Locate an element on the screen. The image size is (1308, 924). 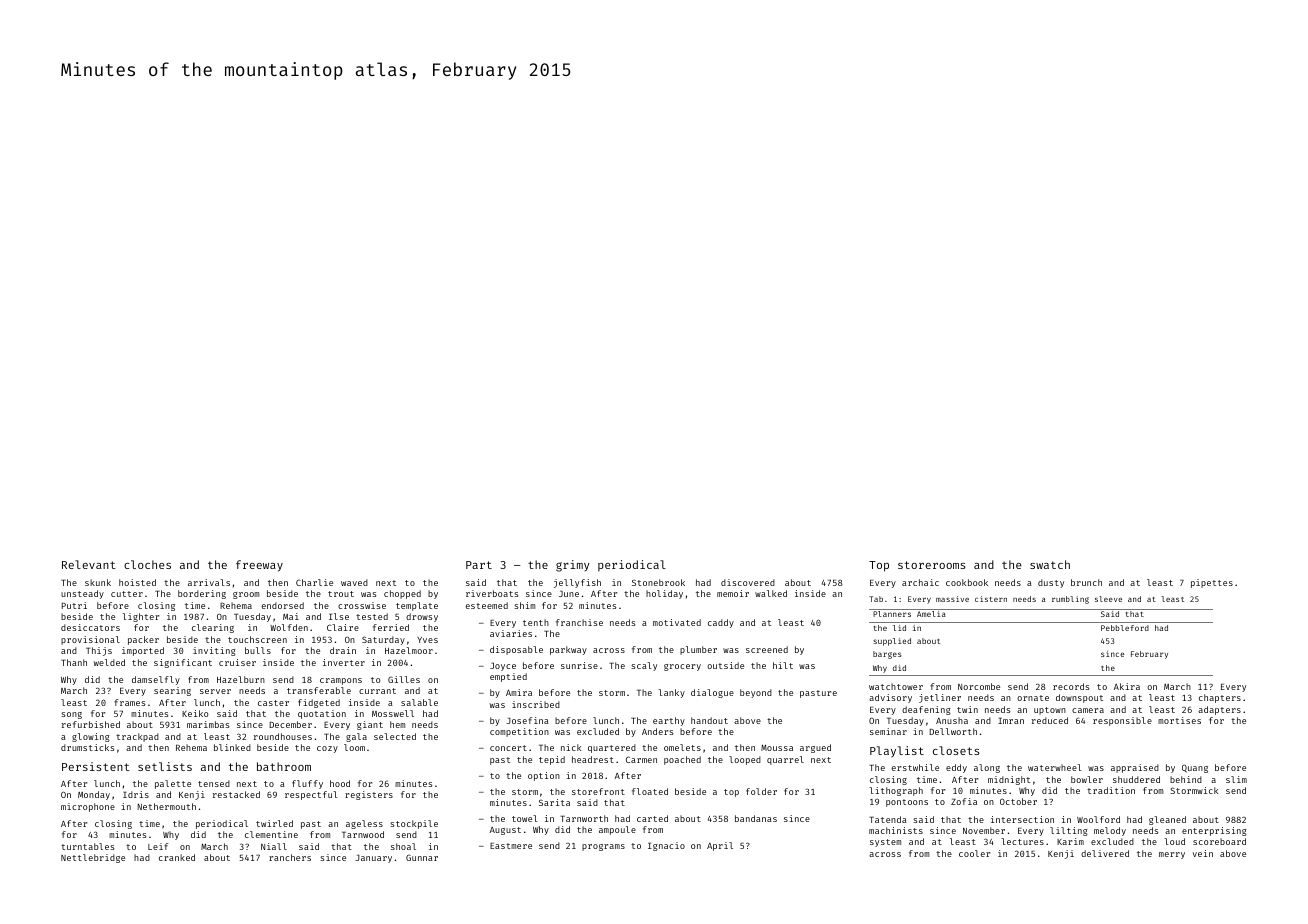
records is located at coordinates (1071, 686).
